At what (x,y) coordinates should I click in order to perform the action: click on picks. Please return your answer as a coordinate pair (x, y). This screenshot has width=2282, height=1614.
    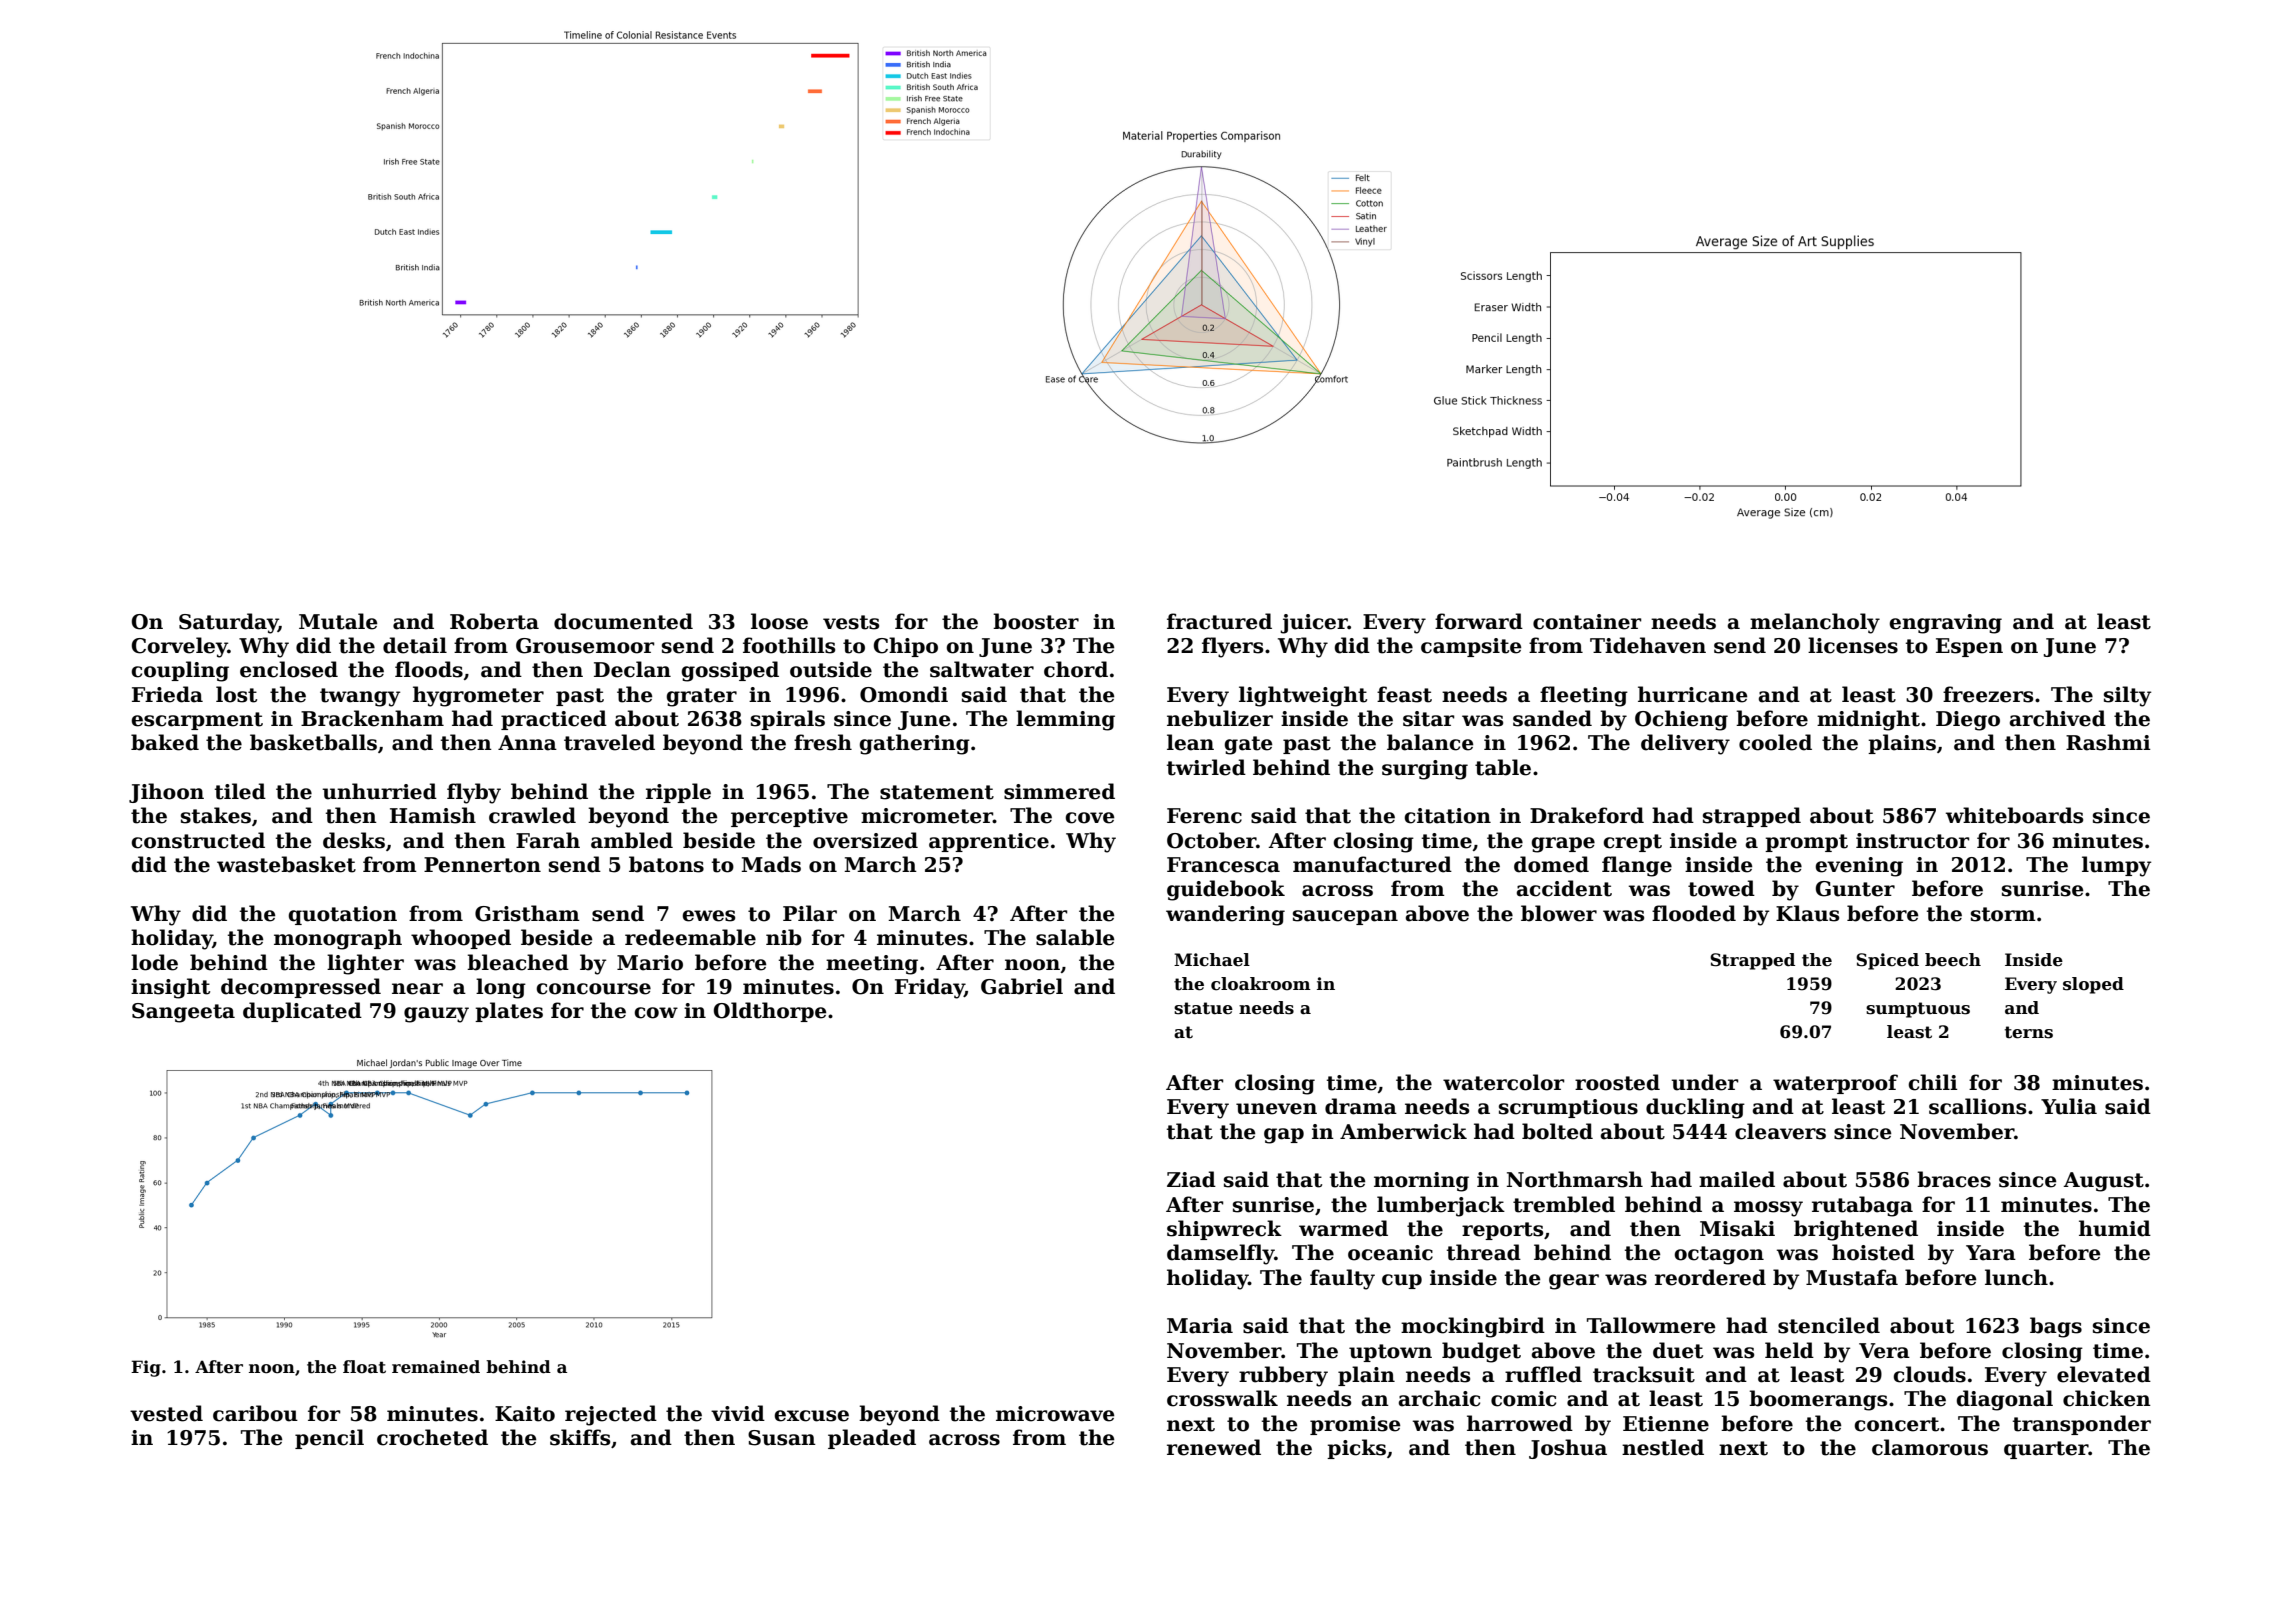
    Looking at the image, I should click on (1356, 1449).
